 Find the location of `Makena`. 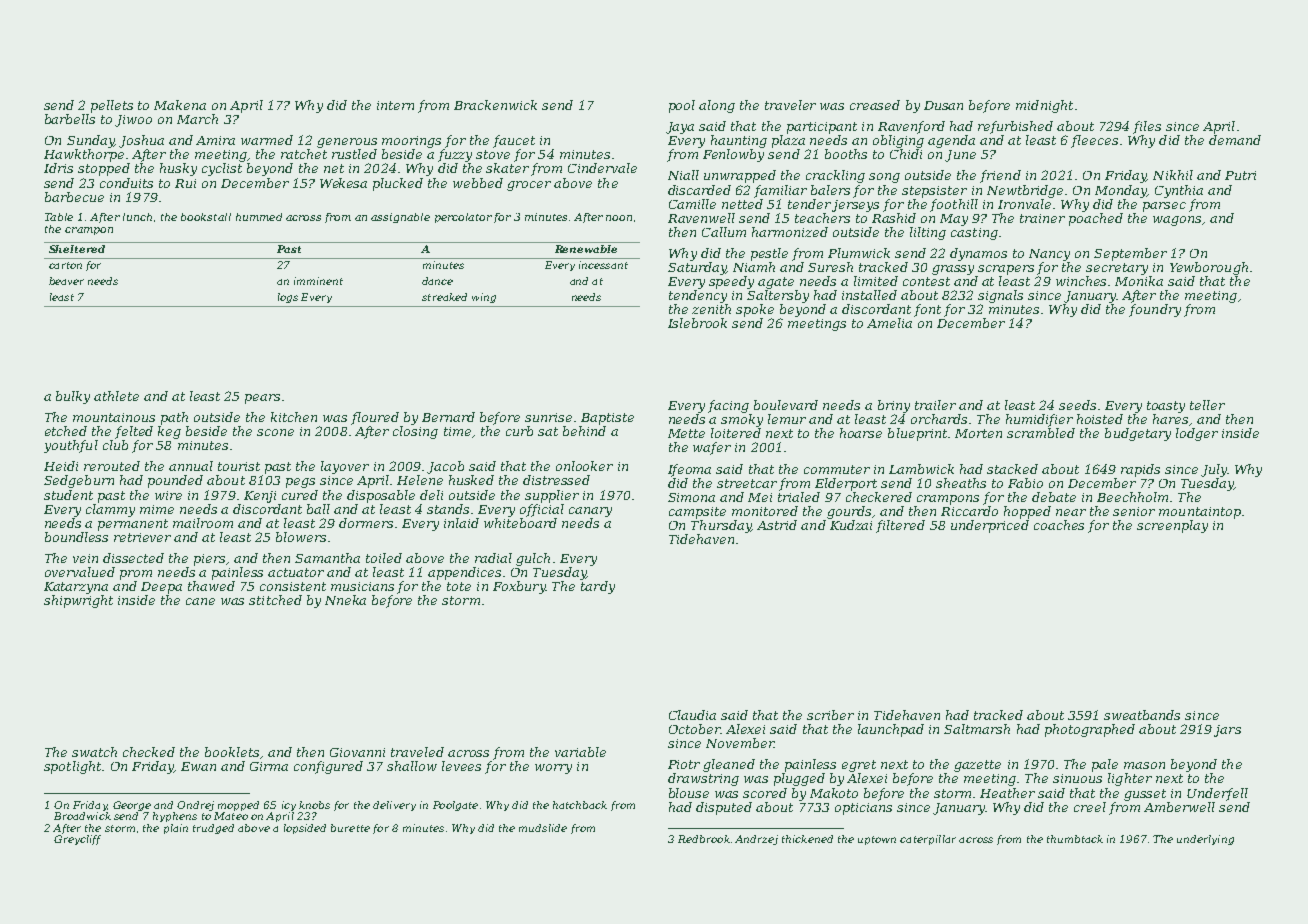

Makena is located at coordinates (180, 105).
